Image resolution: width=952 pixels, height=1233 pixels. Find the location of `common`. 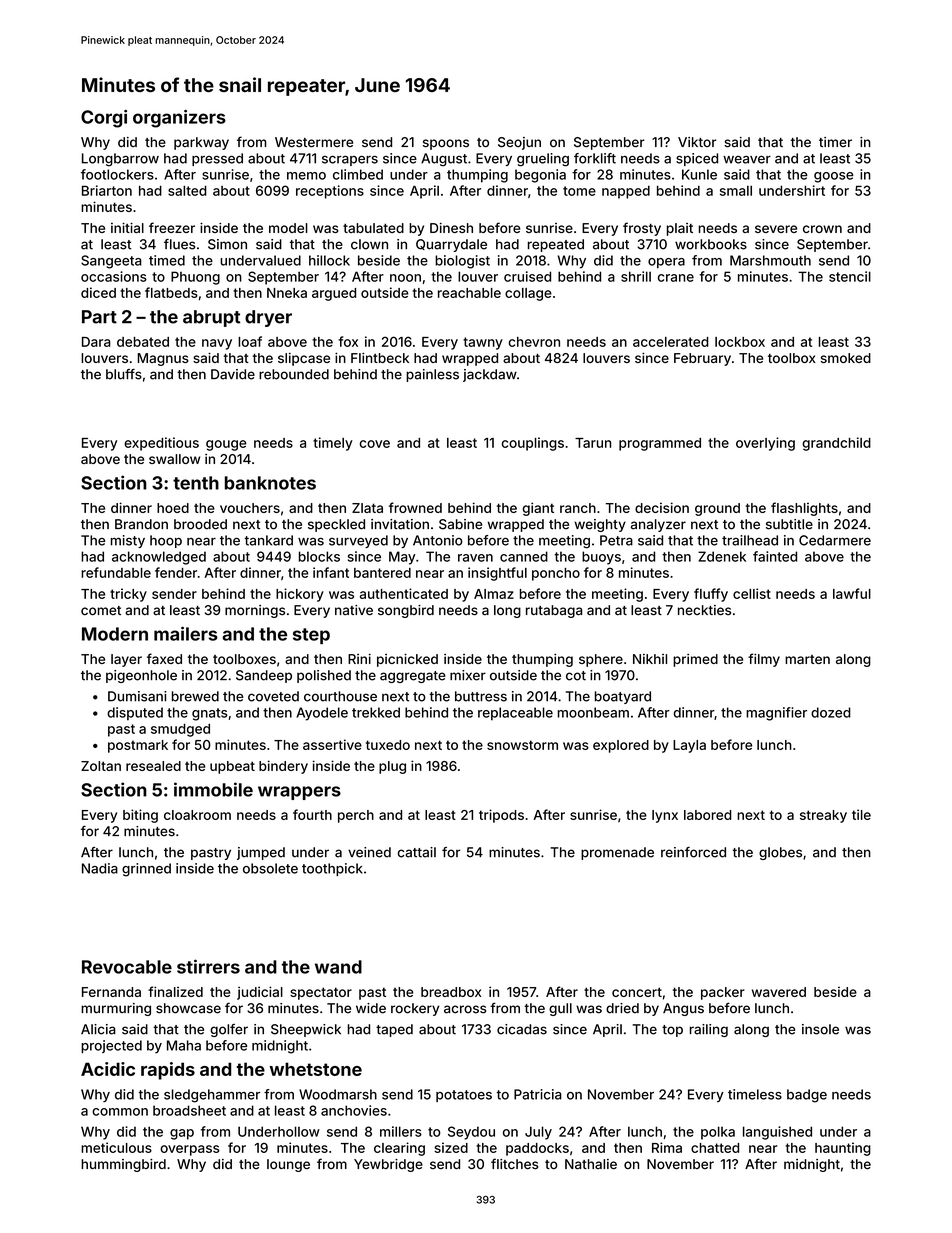

common is located at coordinates (120, 1112).
